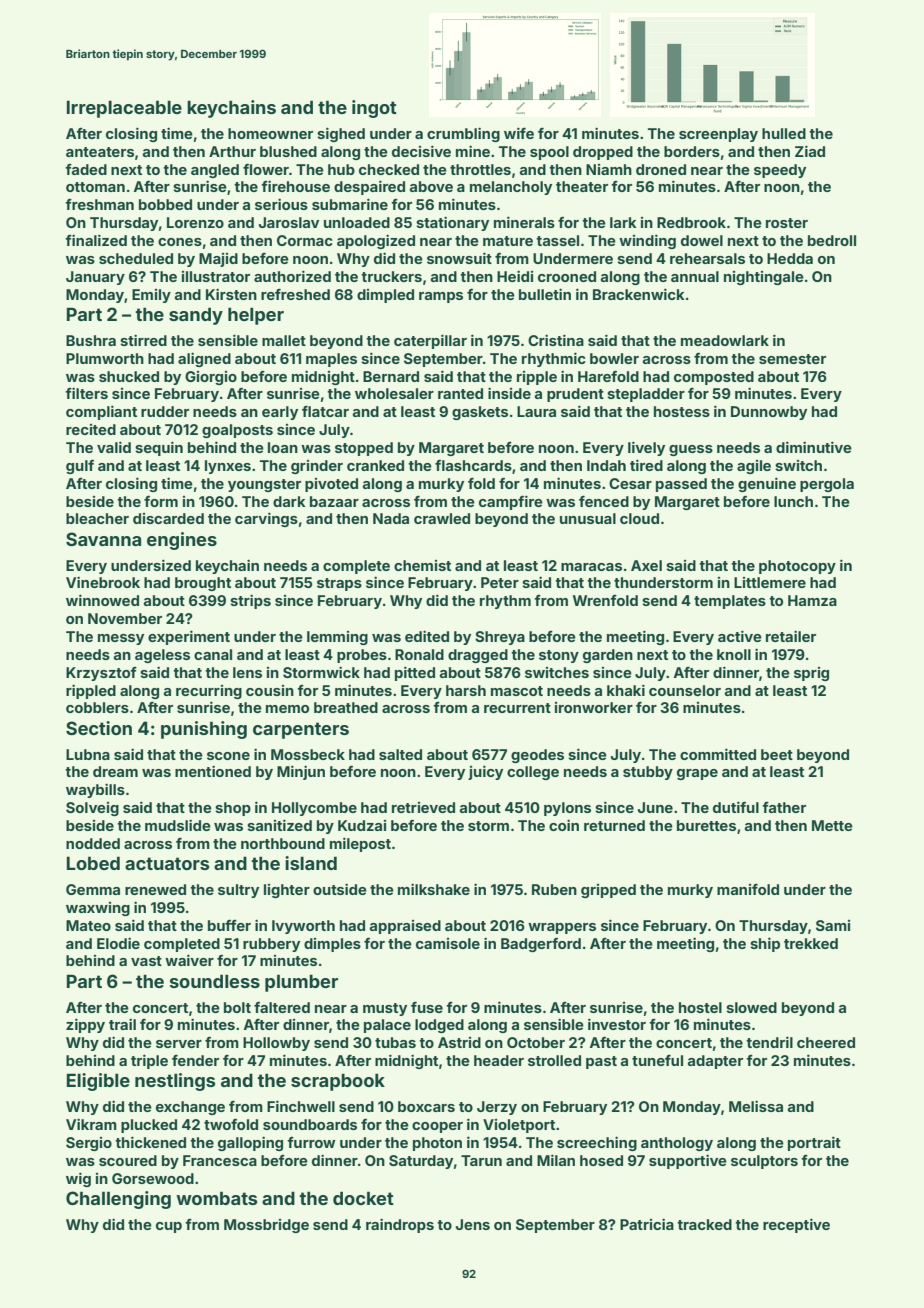 This screenshot has height=1308, width=924. Describe the element at coordinates (554, 1060) in the screenshot. I see `strolled` at that location.
